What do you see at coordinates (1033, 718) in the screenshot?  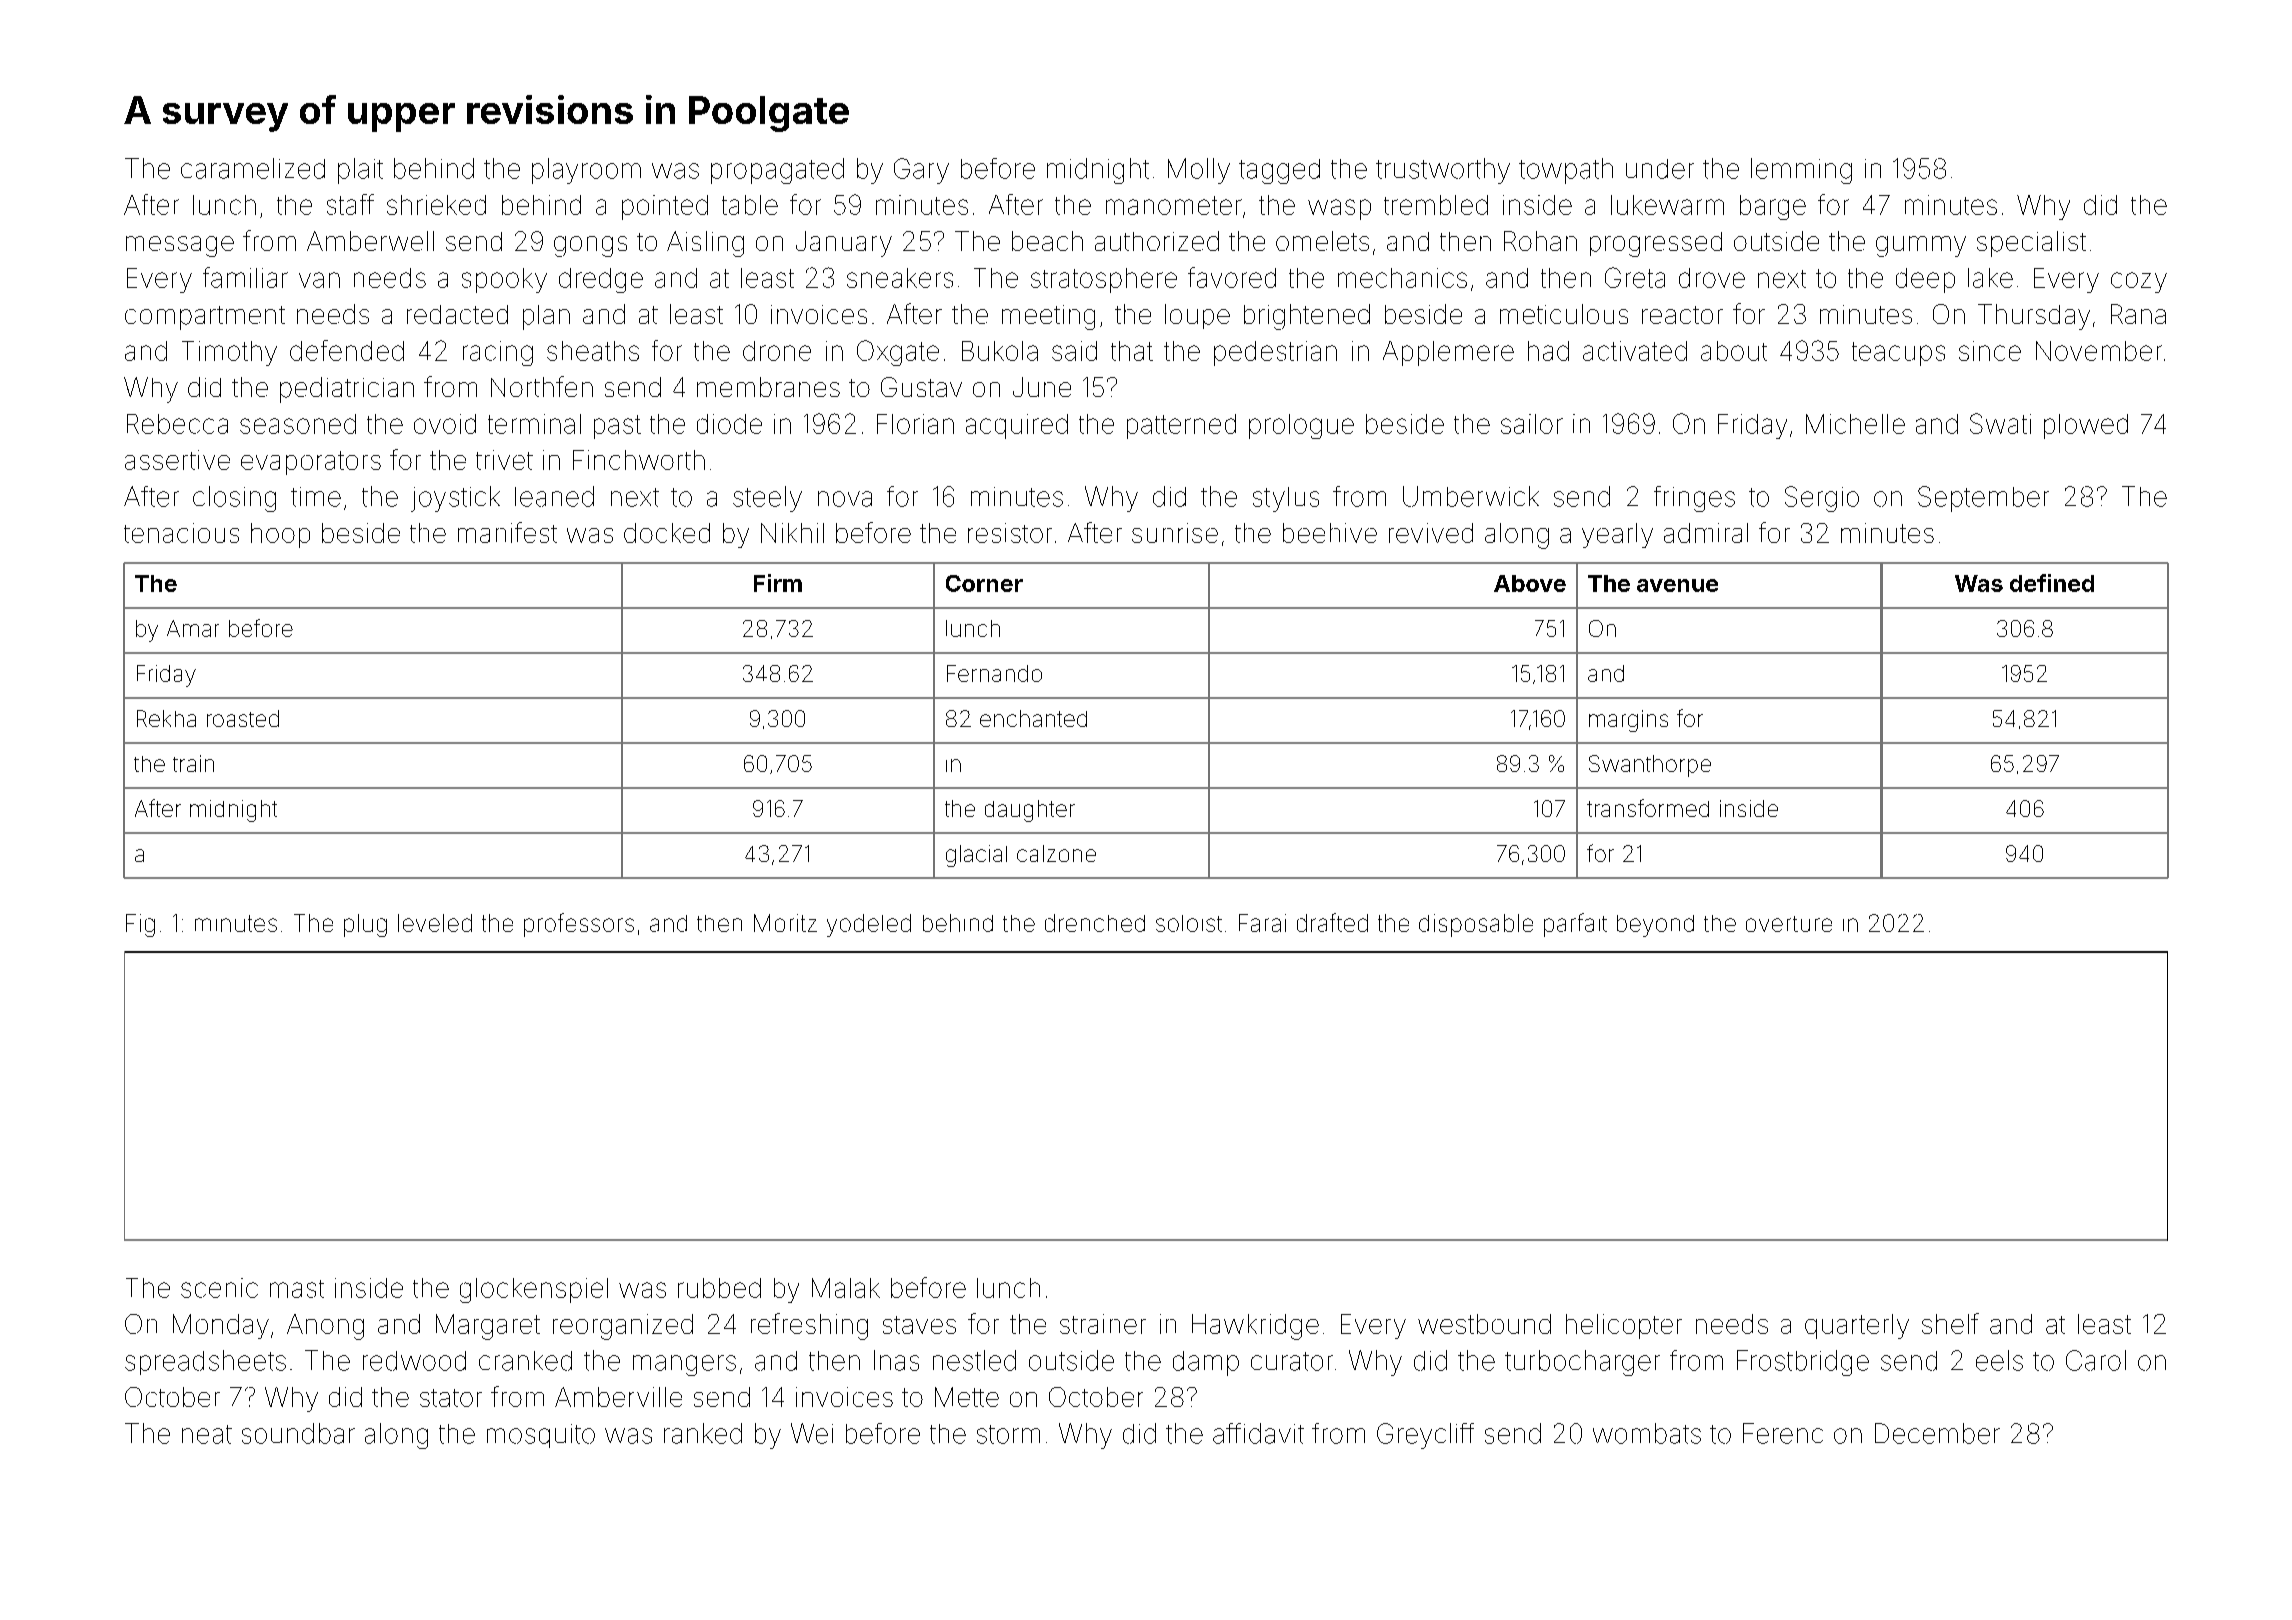 I see `enchanted` at bounding box center [1033, 718].
